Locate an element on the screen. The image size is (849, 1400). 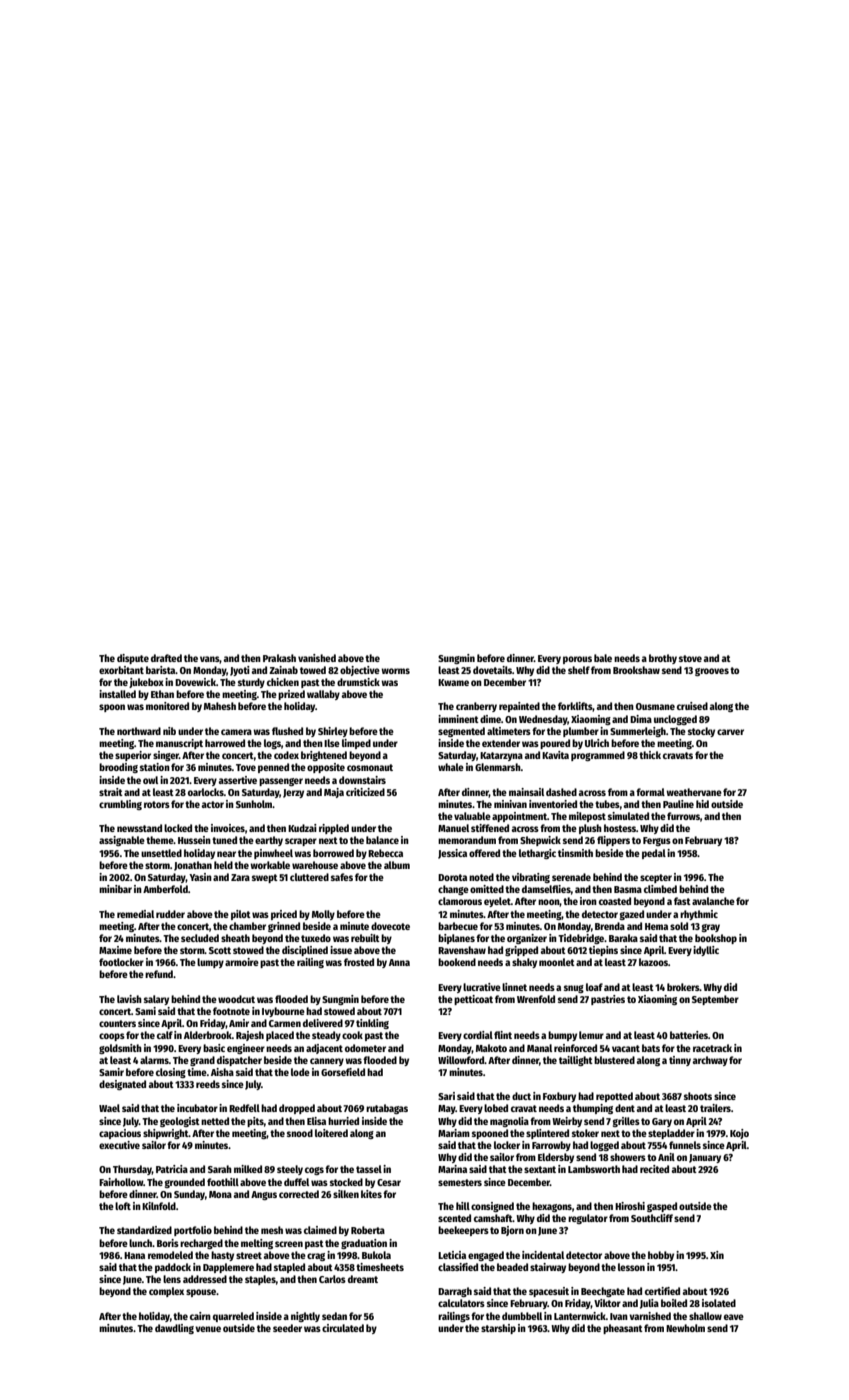
venue is located at coordinates (208, 1329).
